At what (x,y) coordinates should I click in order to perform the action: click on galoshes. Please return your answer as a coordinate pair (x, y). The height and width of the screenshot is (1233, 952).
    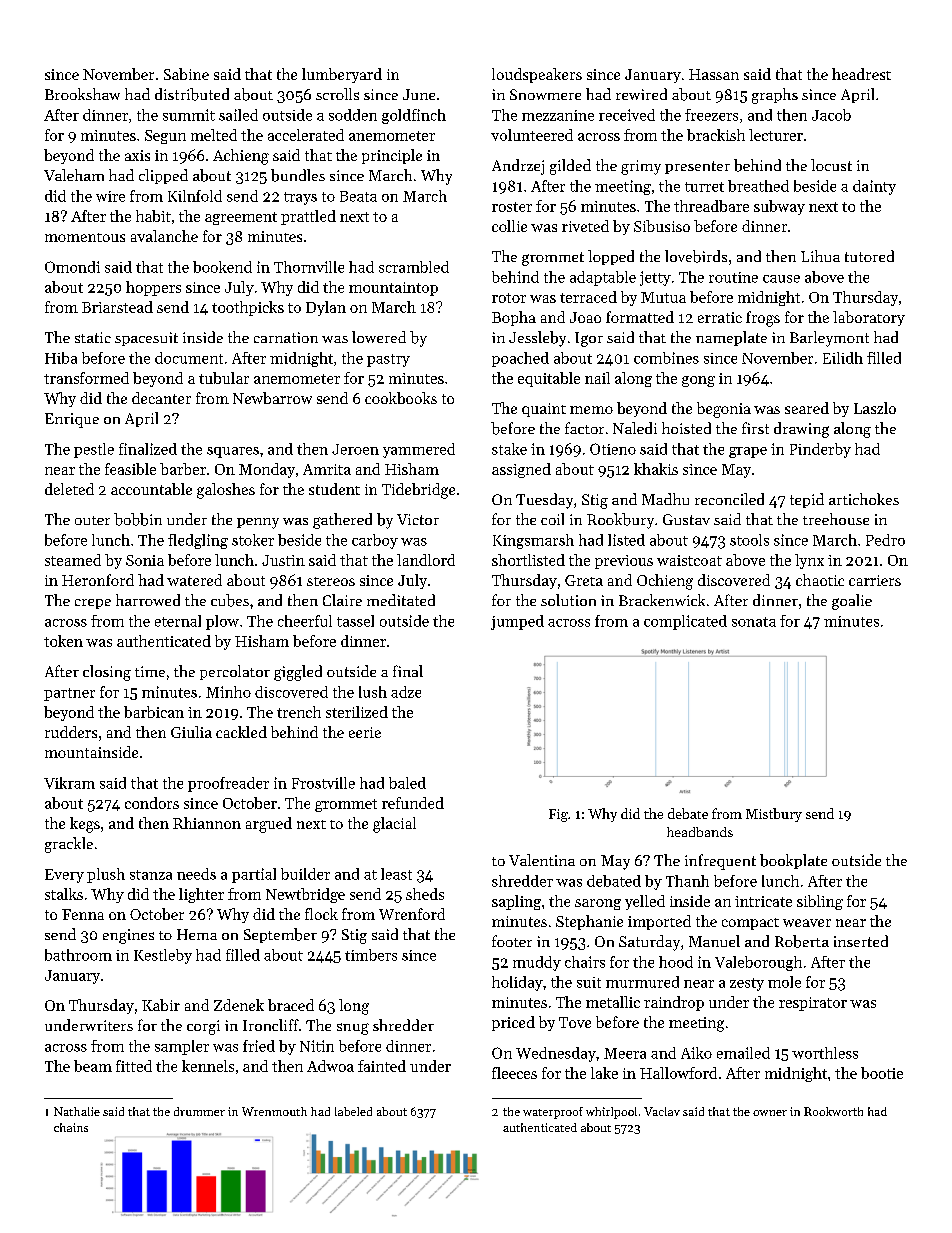
    Looking at the image, I should click on (226, 491).
